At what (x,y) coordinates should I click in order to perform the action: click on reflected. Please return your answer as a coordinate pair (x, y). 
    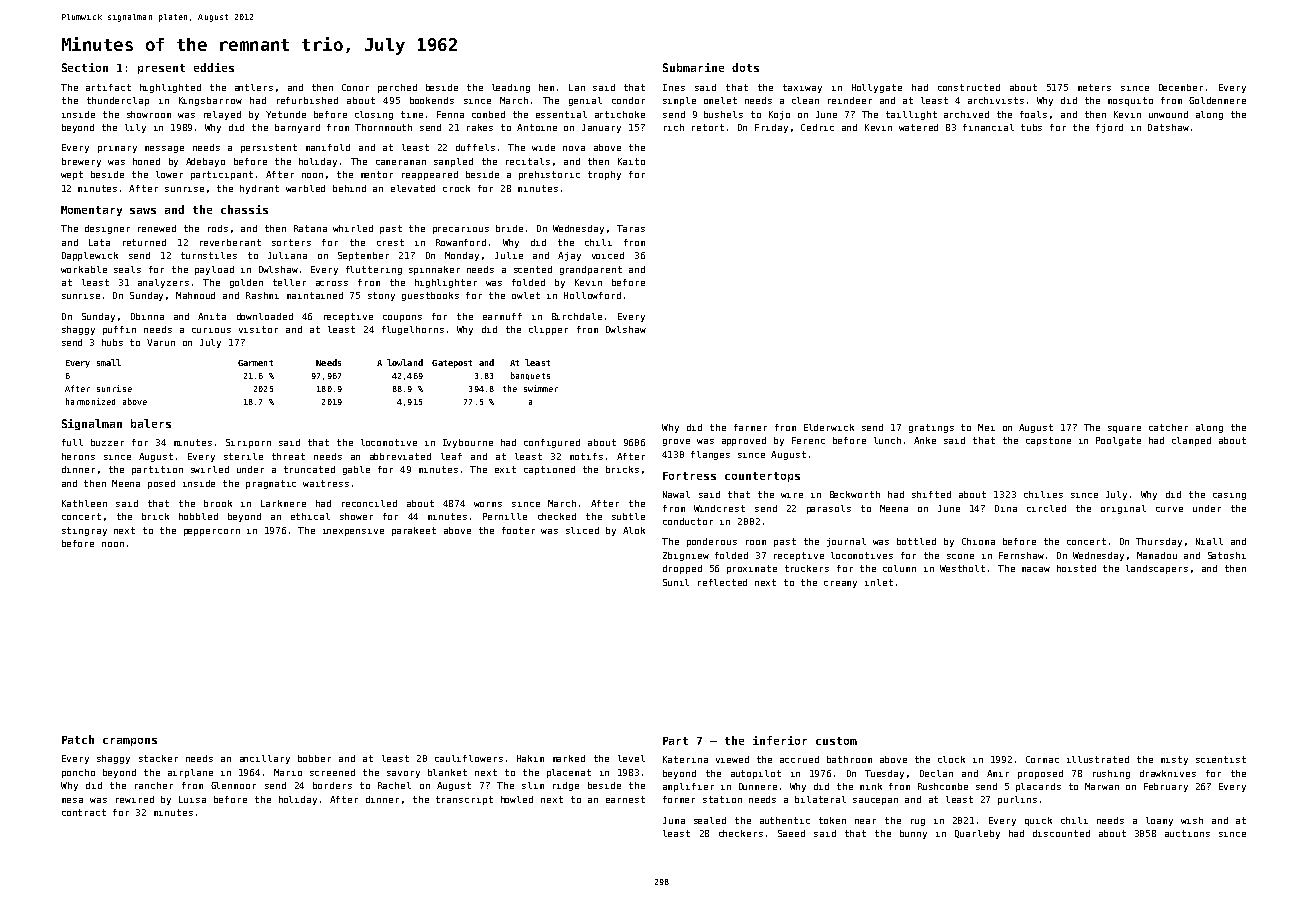
    Looking at the image, I should click on (722, 582).
